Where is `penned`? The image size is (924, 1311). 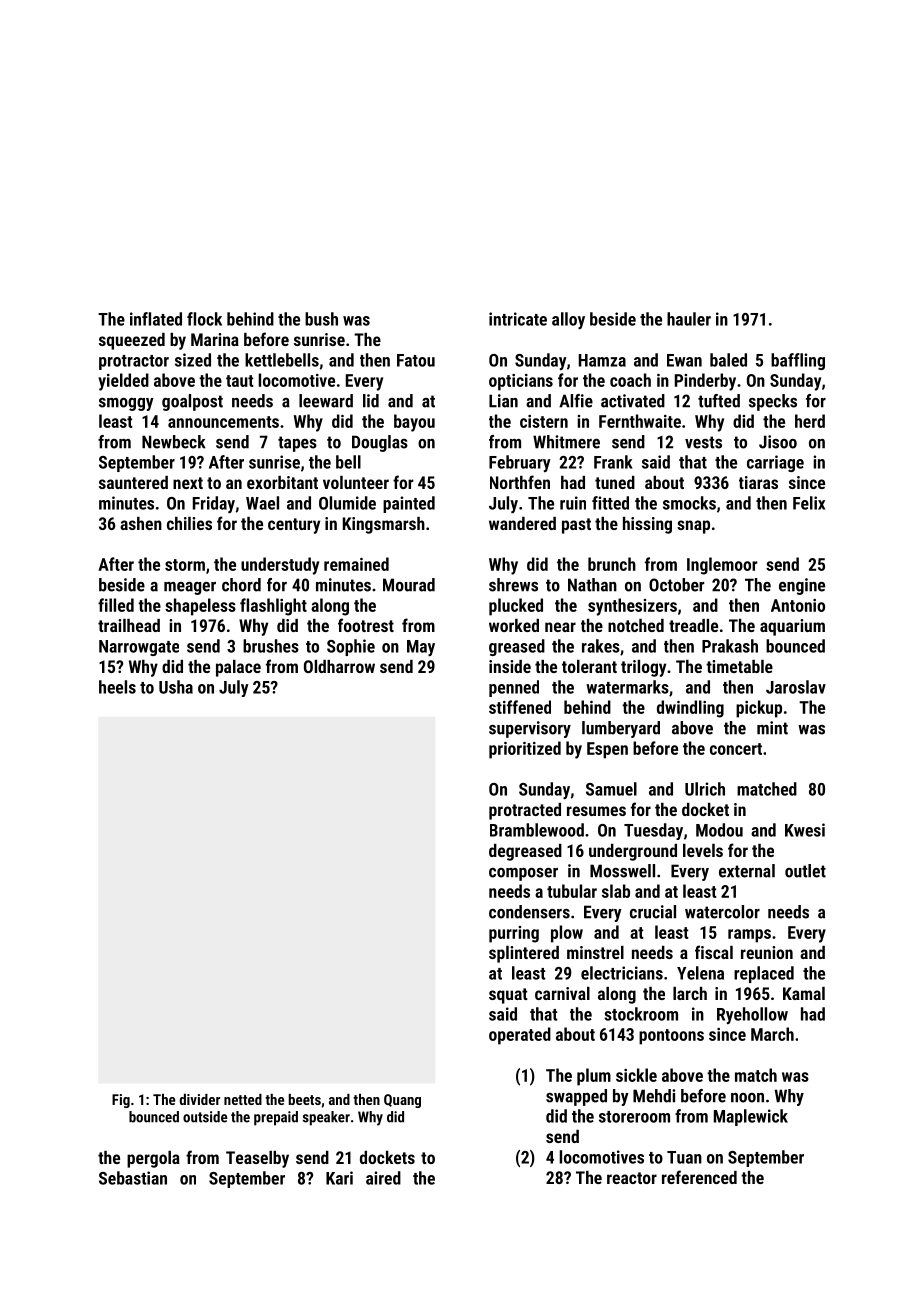 penned is located at coordinates (514, 688).
